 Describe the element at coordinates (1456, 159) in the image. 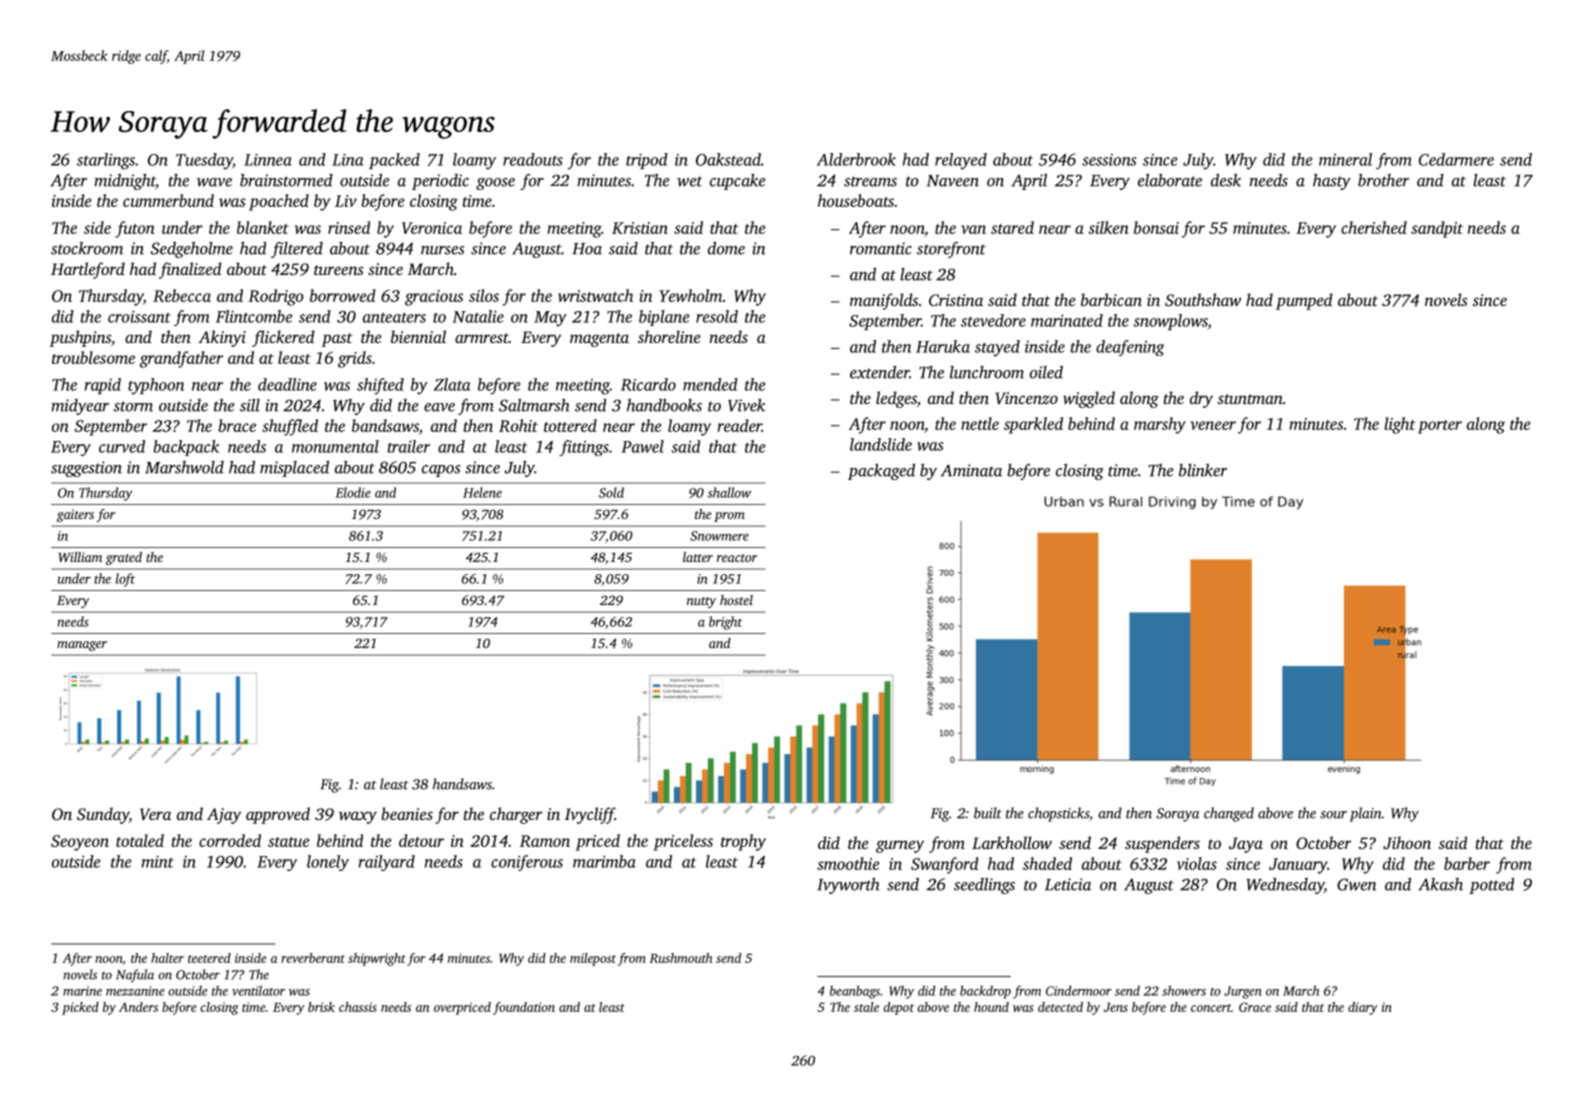

I see `Cedarmere` at that location.
